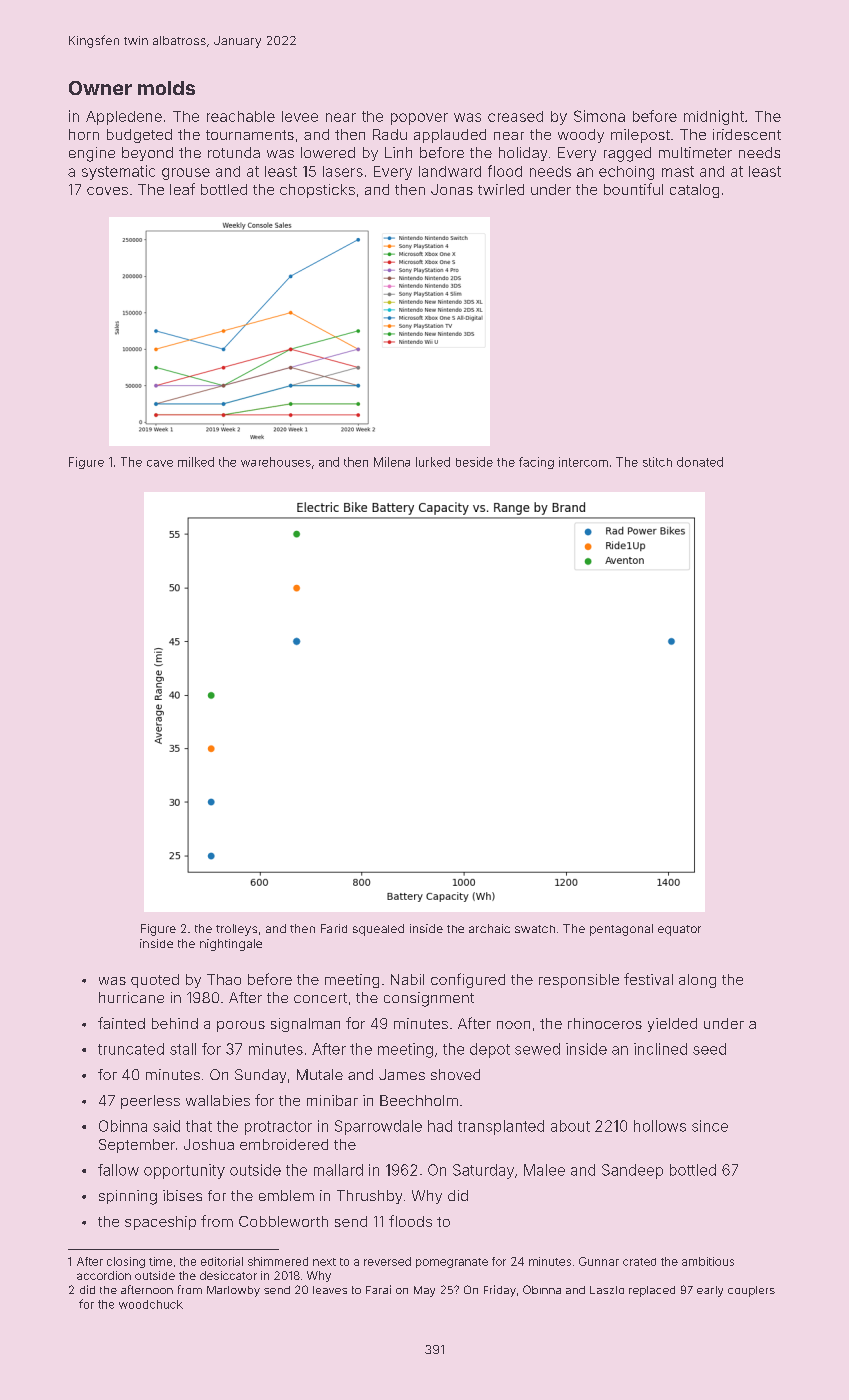 Image resolution: width=849 pixels, height=1400 pixels. Describe the element at coordinates (378, 930) in the screenshot. I see `squealed` at that location.
